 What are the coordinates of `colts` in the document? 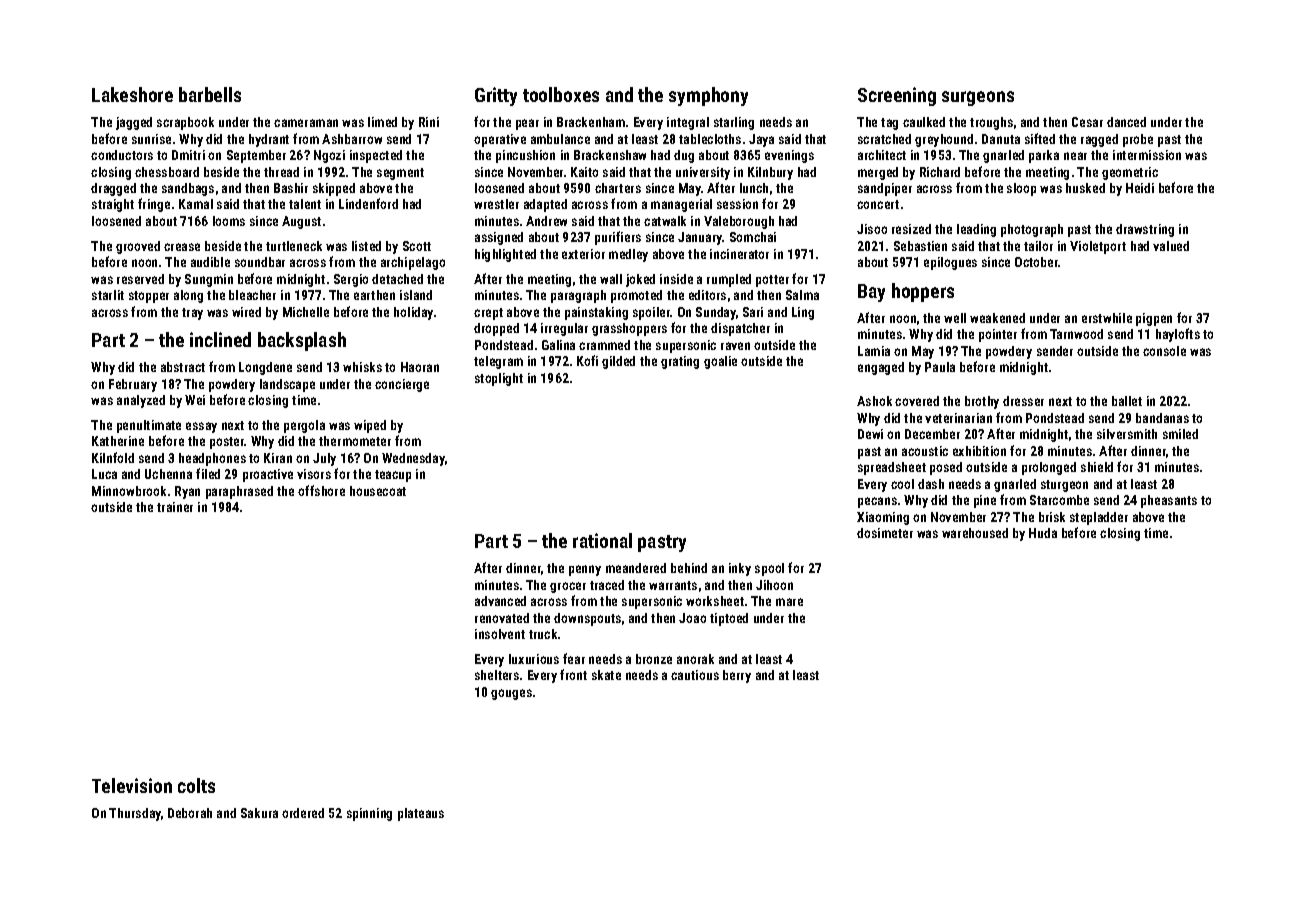 It's located at (196, 785).
